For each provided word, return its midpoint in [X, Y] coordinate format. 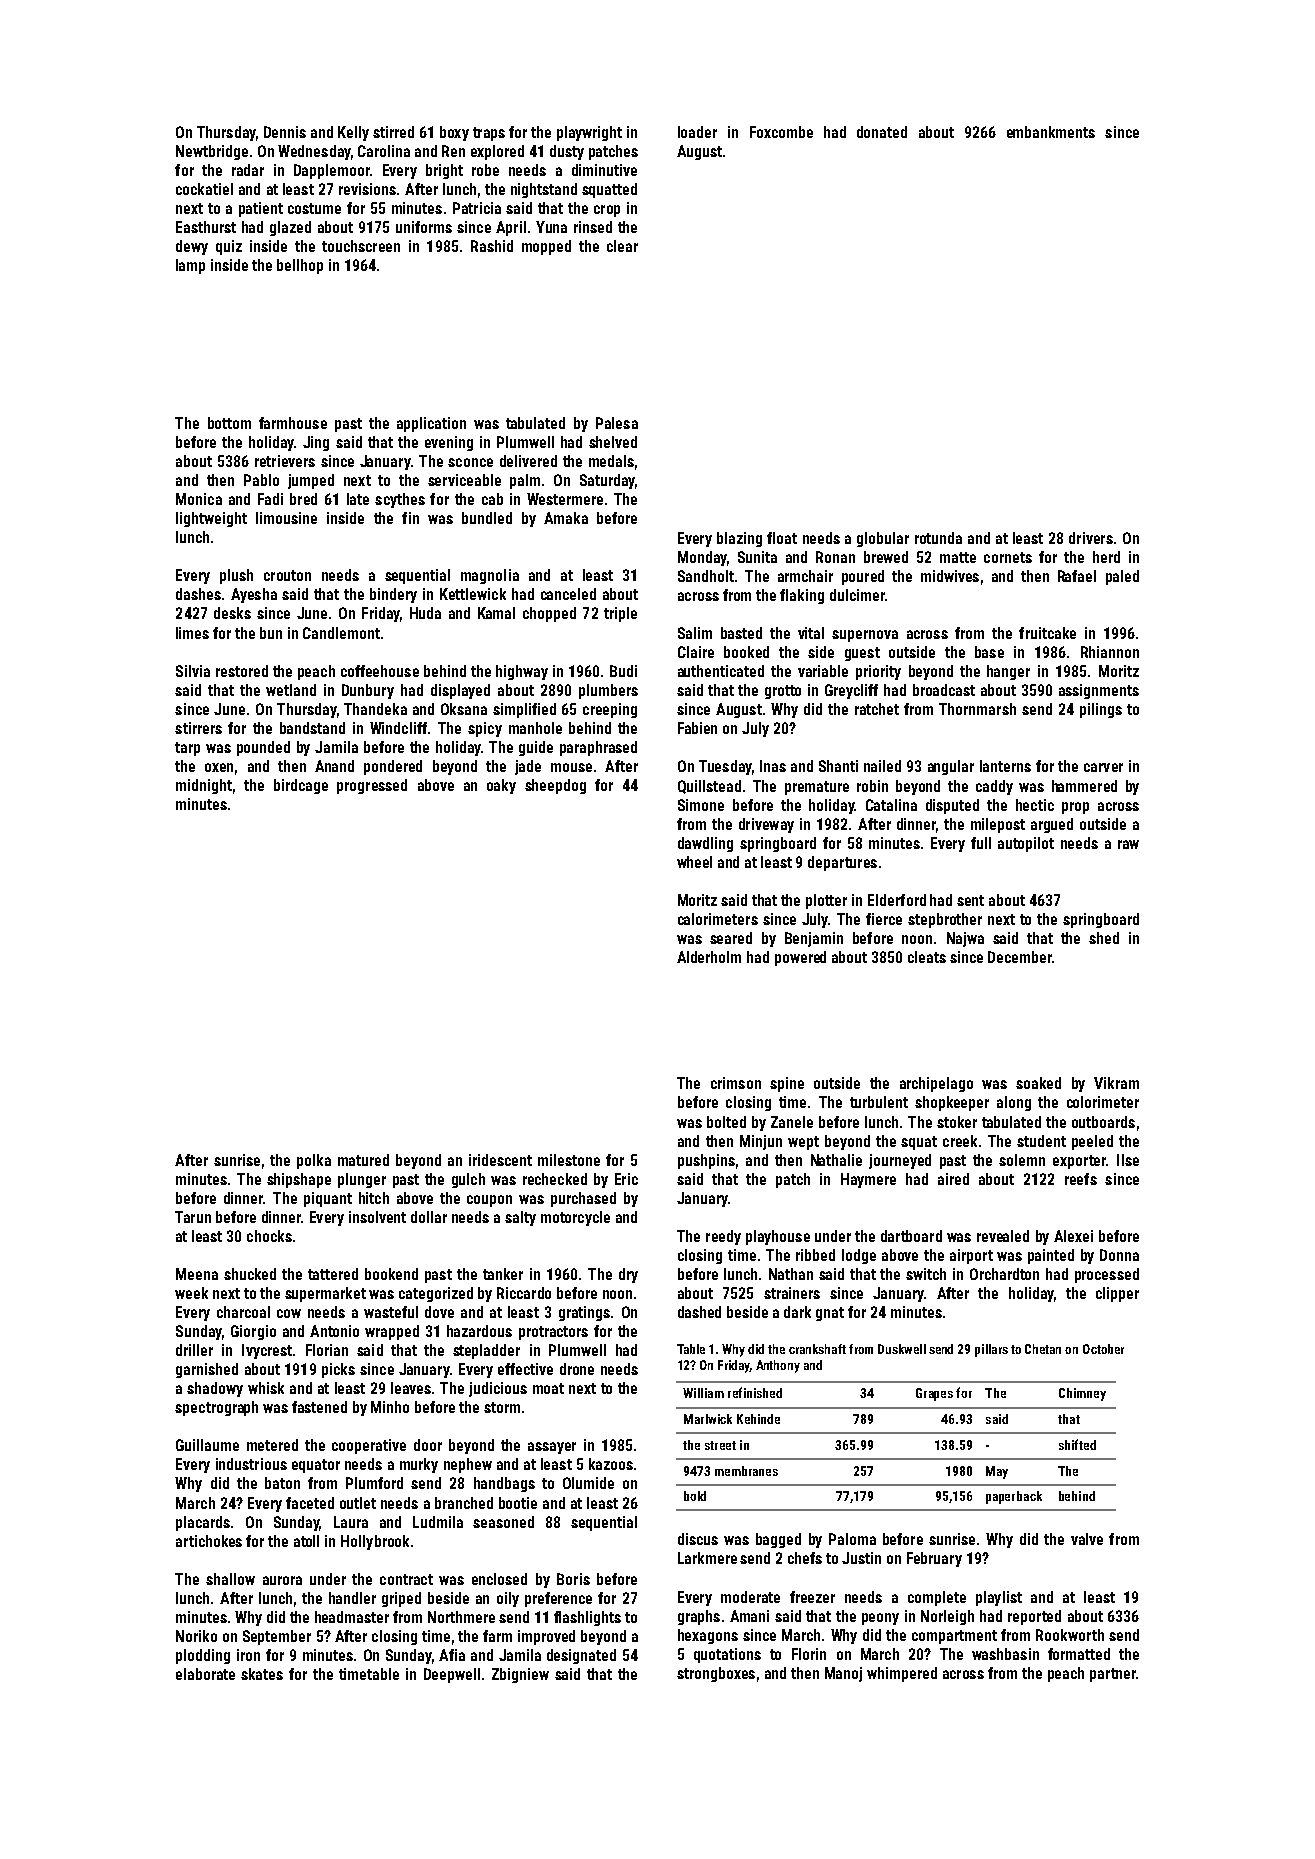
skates [262, 1674]
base [989, 652]
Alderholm [709, 957]
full [981, 843]
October [1103, 1349]
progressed [372, 786]
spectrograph [216, 1408]
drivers [1091, 538]
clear [622, 246]
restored [242, 671]
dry [628, 1275]
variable [823, 671]
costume [314, 208]
